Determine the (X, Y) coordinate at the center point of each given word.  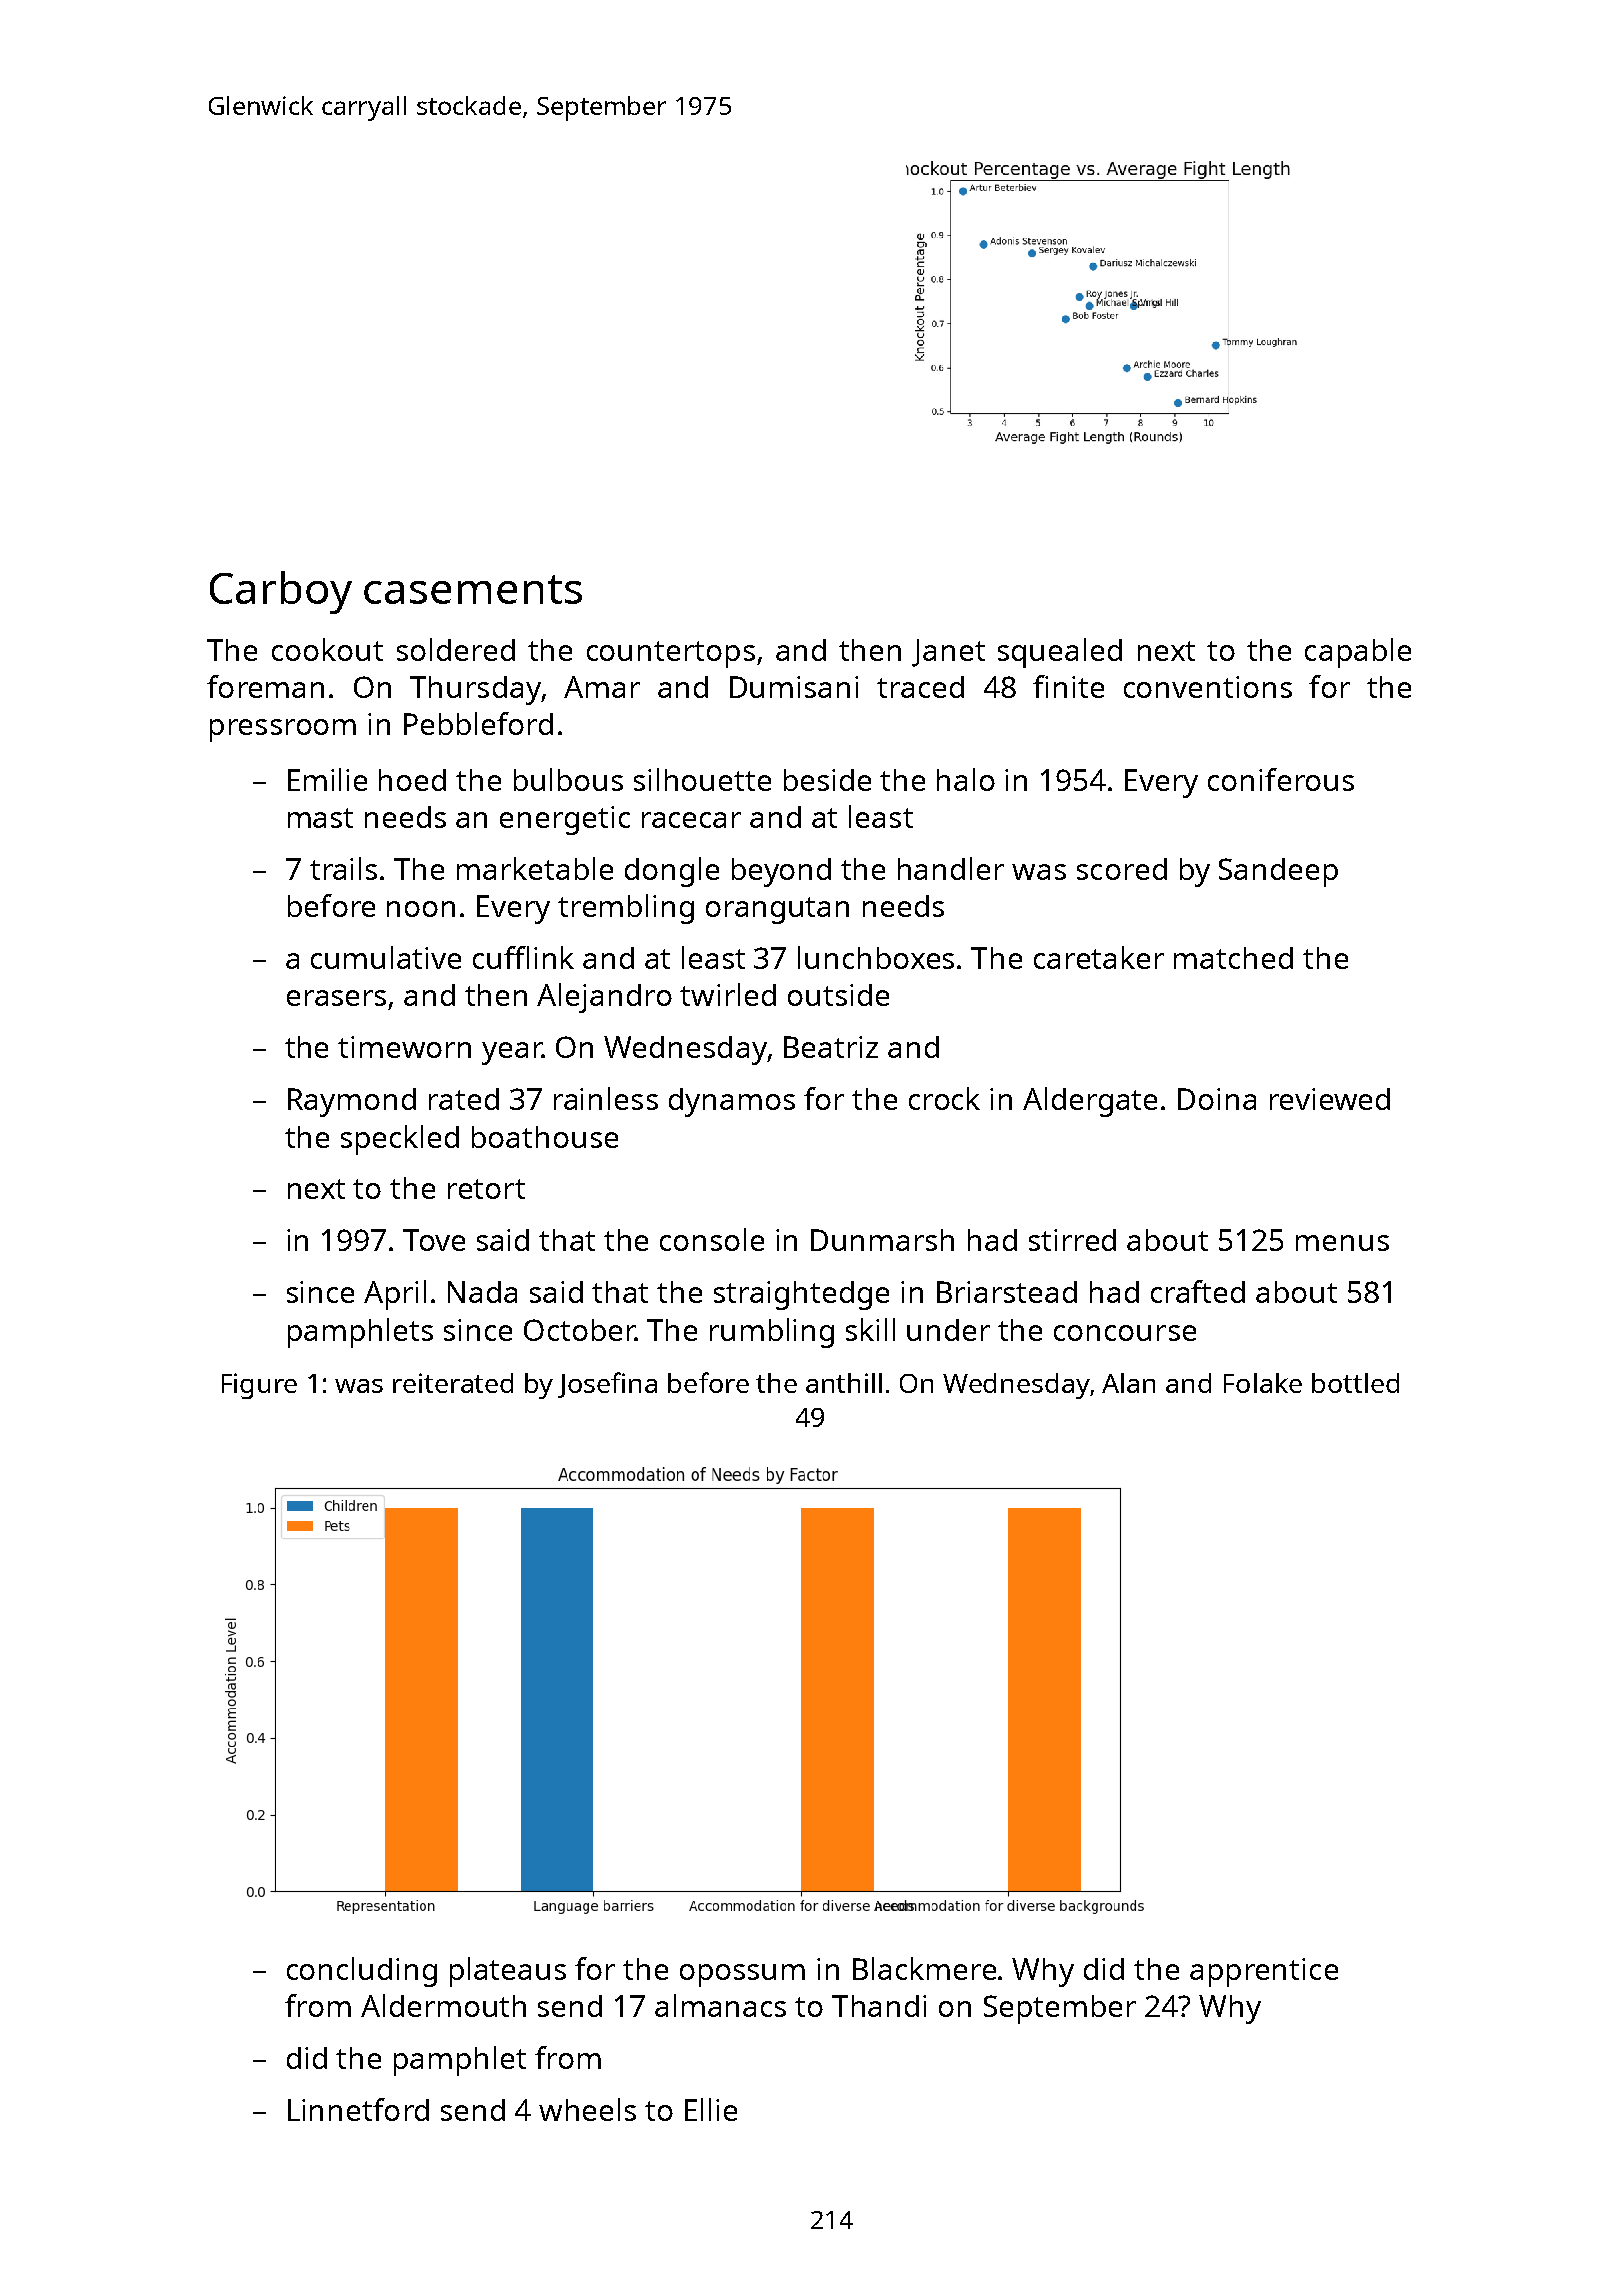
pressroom (283, 730)
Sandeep (1278, 872)
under (948, 1330)
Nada (482, 1292)
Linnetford (358, 2109)
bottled (1355, 1383)
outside (838, 995)
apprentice (1264, 1972)
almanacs (720, 2005)
